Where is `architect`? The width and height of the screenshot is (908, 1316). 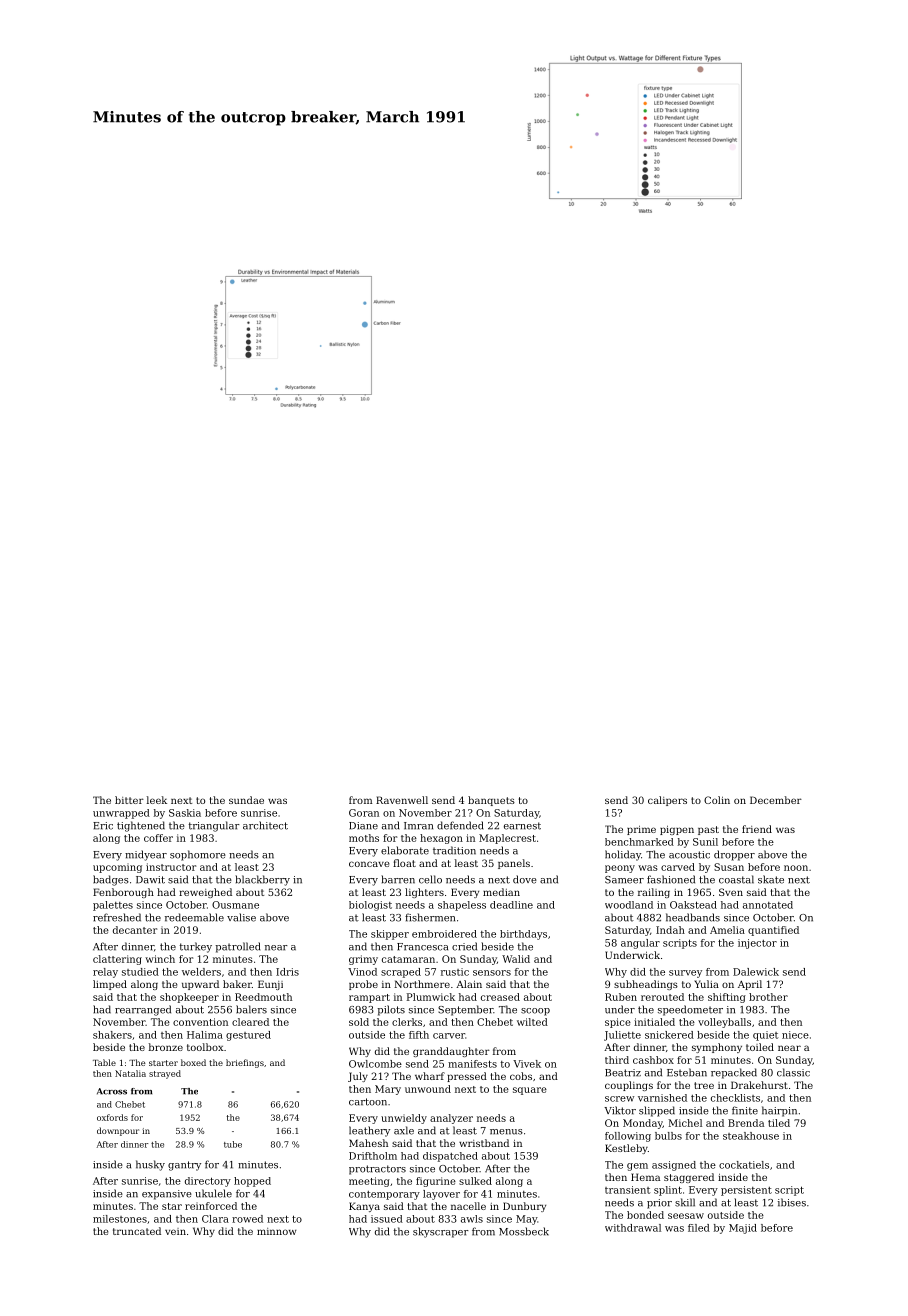 architect is located at coordinates (265, 825).
